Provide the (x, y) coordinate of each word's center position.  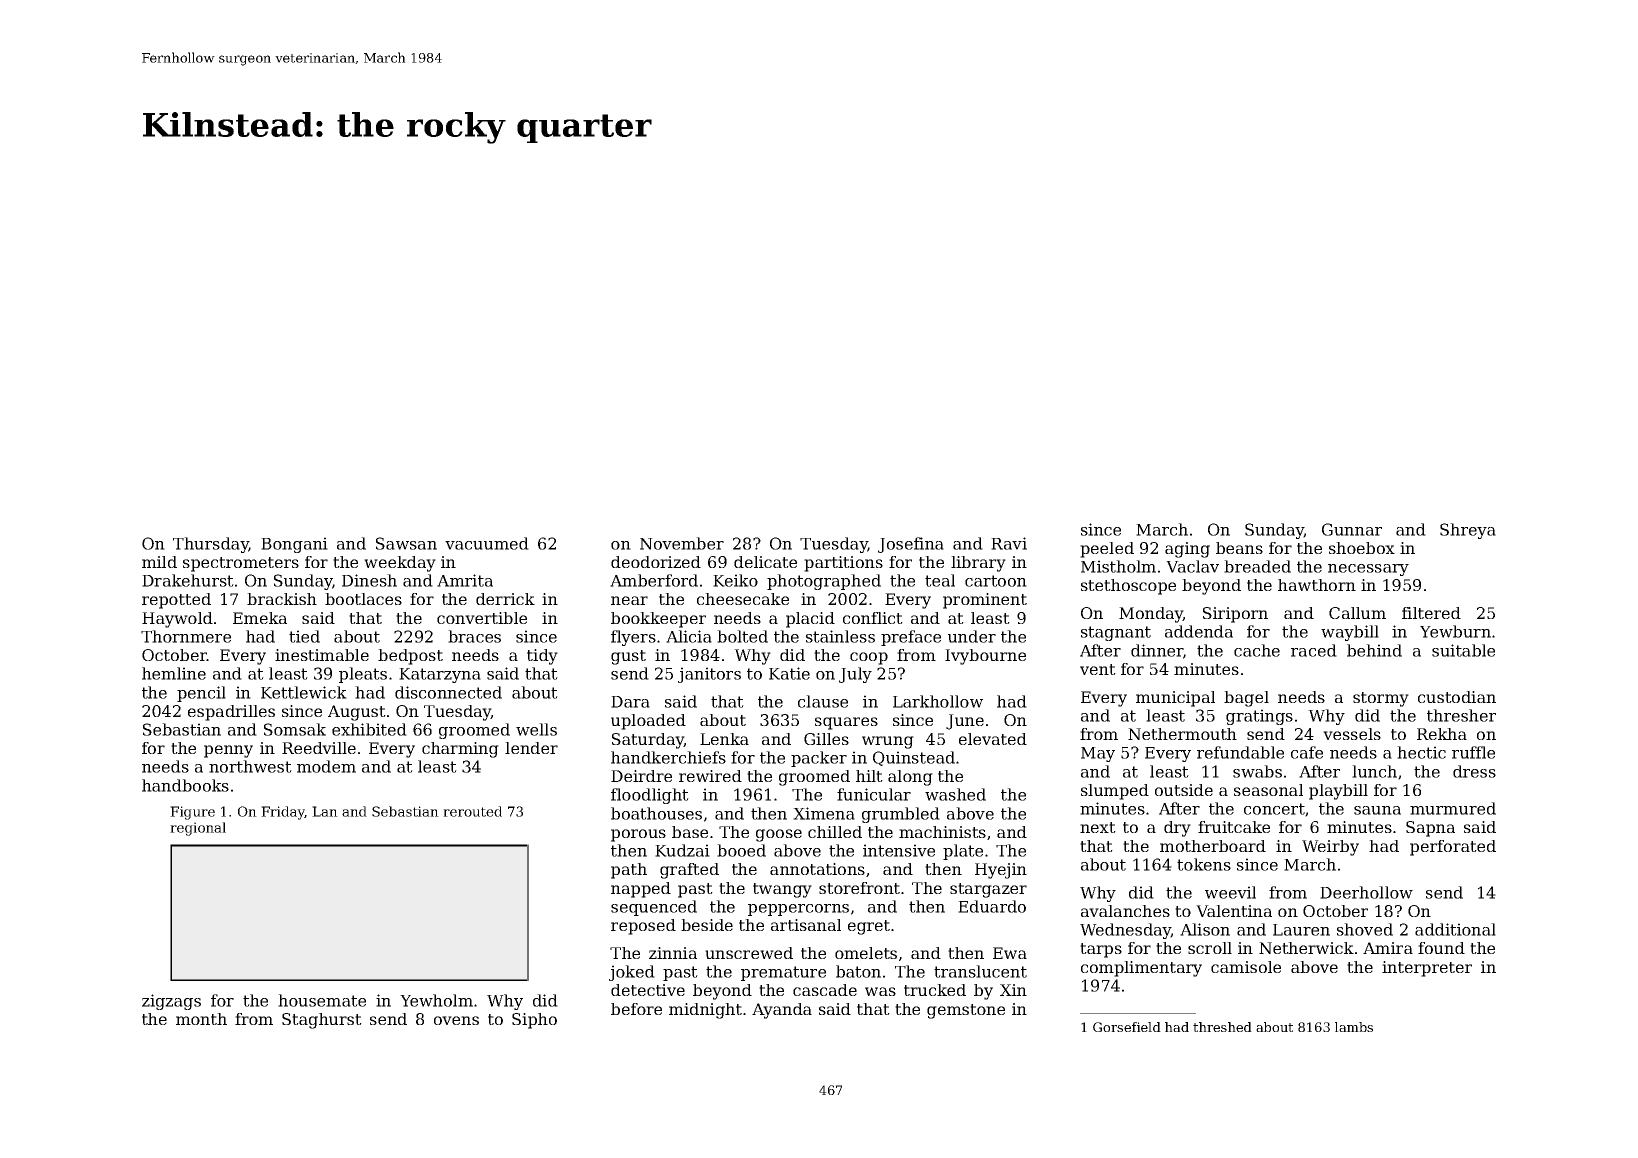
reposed (643, 927)
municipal (1175, 699)
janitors (709, 675)
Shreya (1468, 531)
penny (228, 751)
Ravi (1009, 543)
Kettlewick (304, 692)
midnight (705, 1011)
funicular (874, 794)
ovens (456, 1020)
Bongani (294, 545)
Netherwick (1306, 948)
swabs (1257, 771)
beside (707, 925)
